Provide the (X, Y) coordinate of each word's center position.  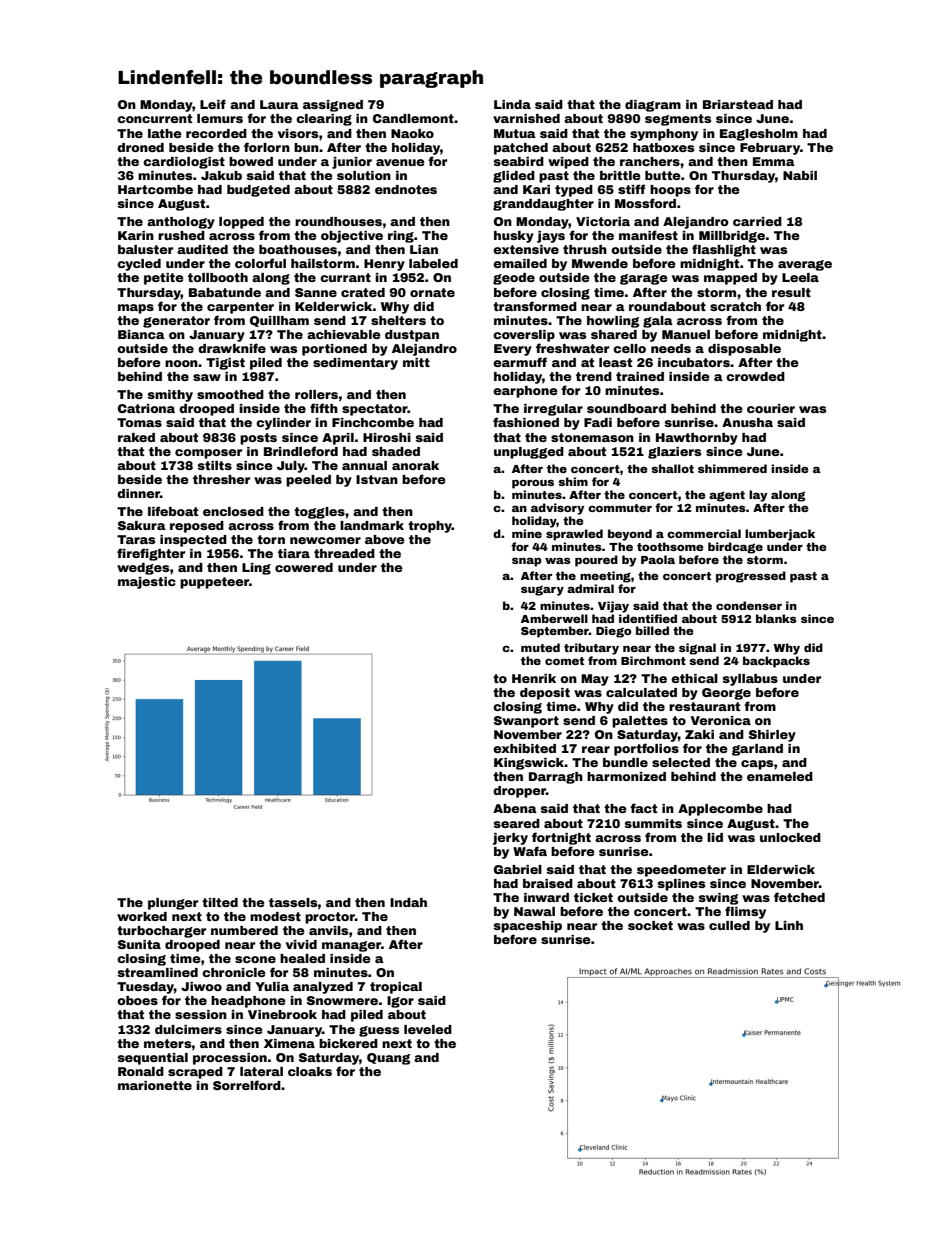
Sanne (316, 292)
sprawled (574, 535)
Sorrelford (247, 1085)
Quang (388, 1059)
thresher (221, 479)
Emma (774, 161)
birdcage (735, 548)
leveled (428, 1029)
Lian (424, 249)
